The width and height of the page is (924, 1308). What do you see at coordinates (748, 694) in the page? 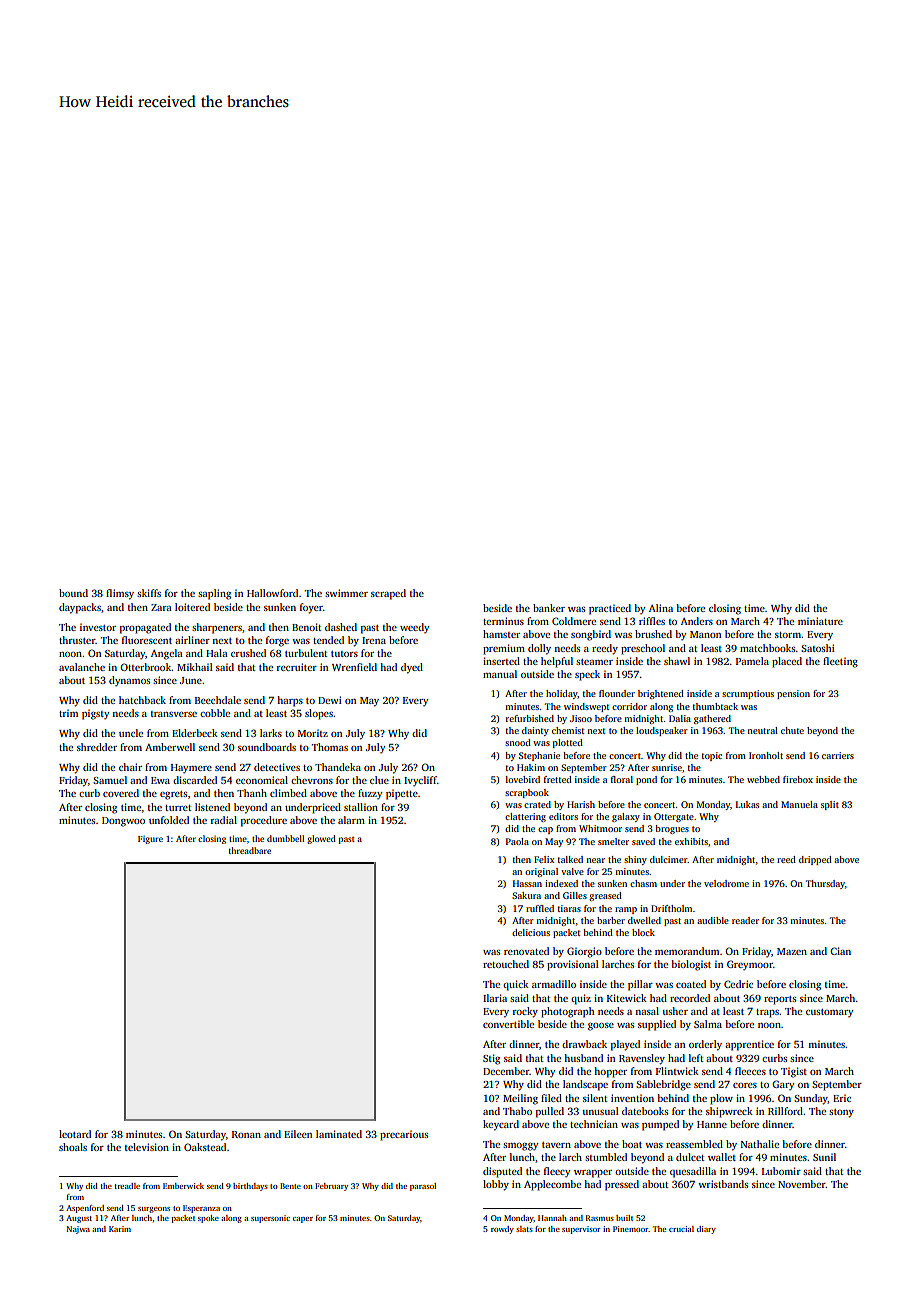
I see `scrumptious` at bounding box center [748, 694].
